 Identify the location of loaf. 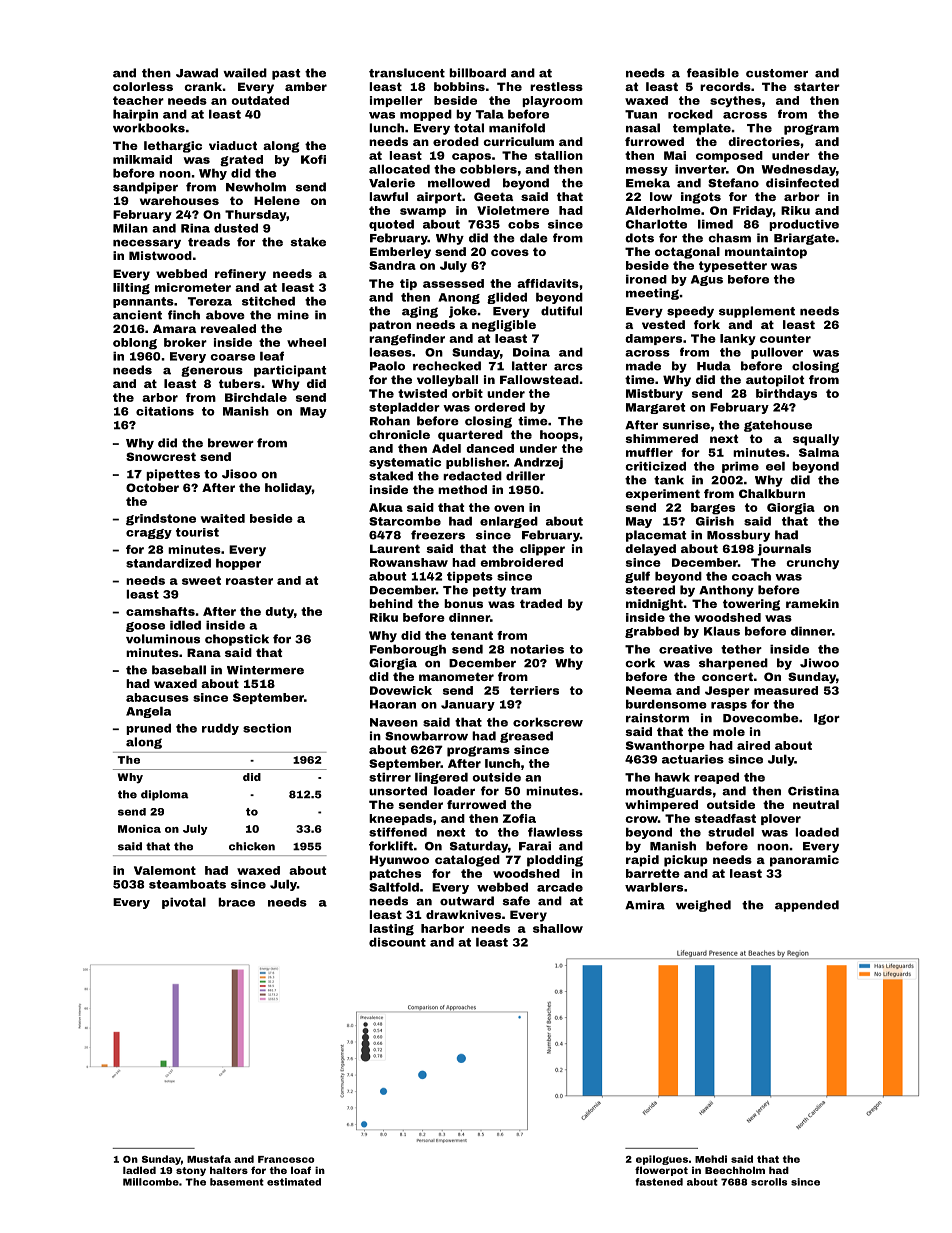
(301, 1170).
